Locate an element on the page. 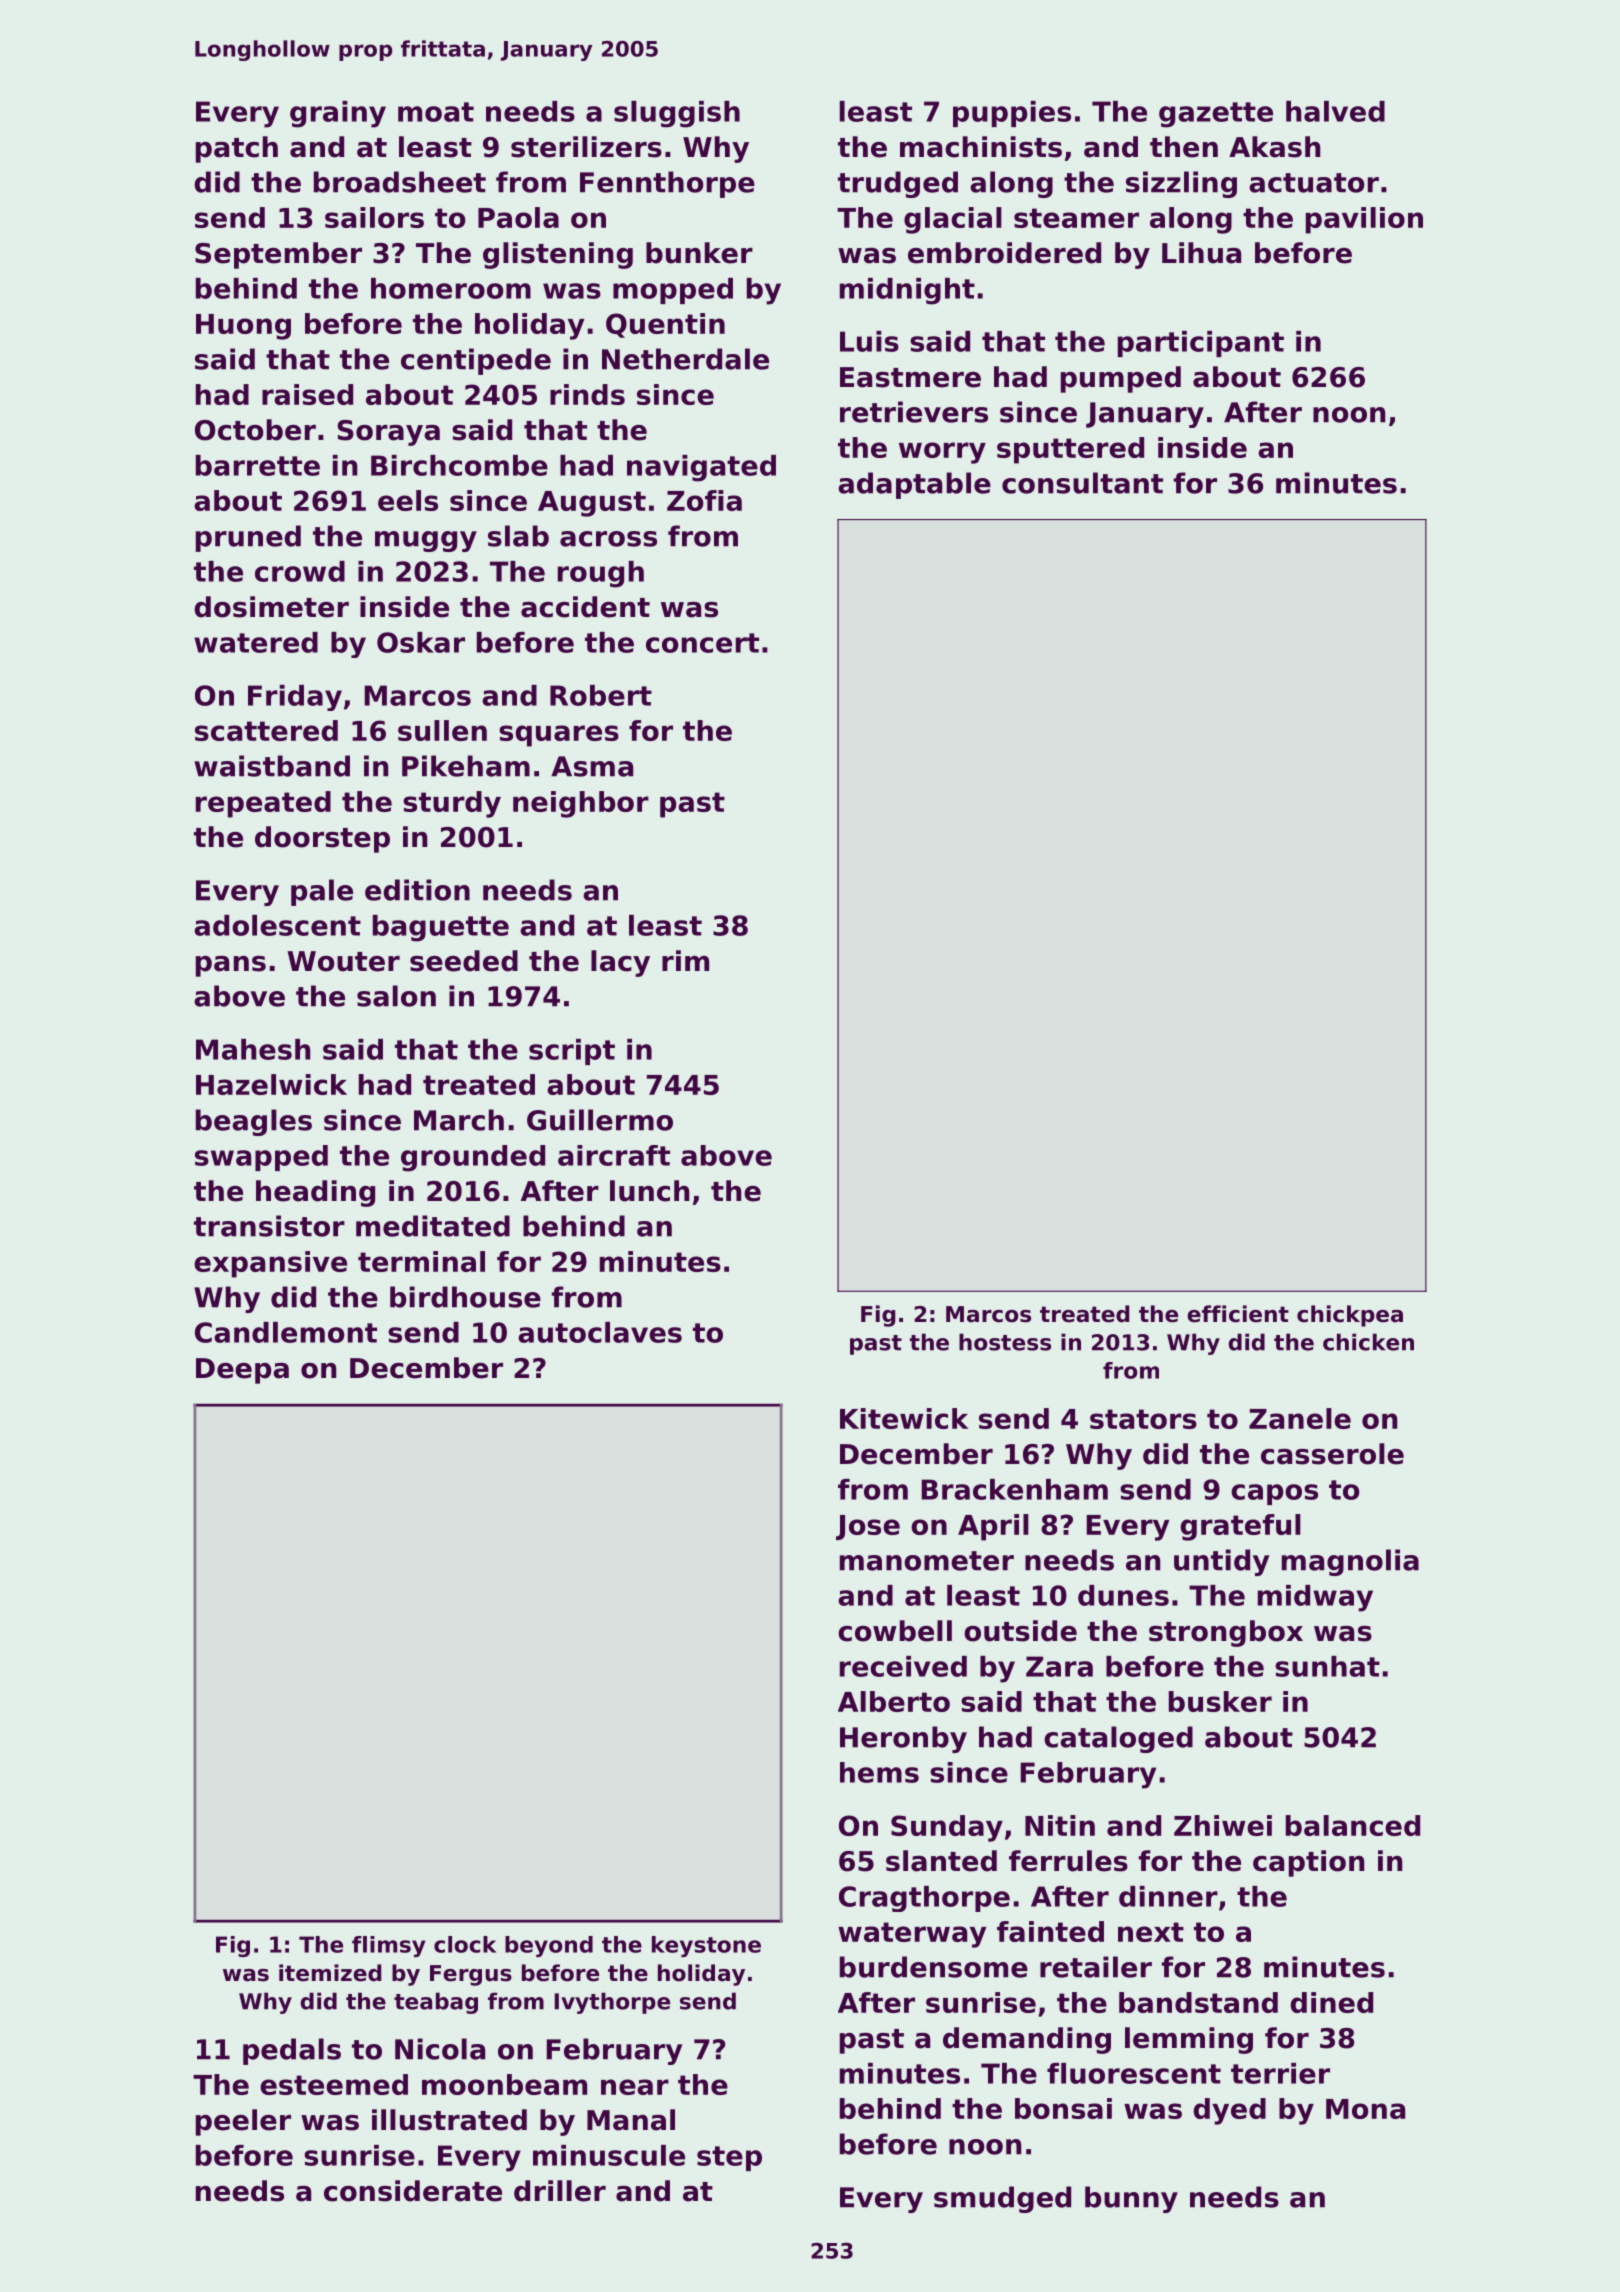 The width and height of the page is (1620, 2292). seeded is located at coordinates (464, 961).
